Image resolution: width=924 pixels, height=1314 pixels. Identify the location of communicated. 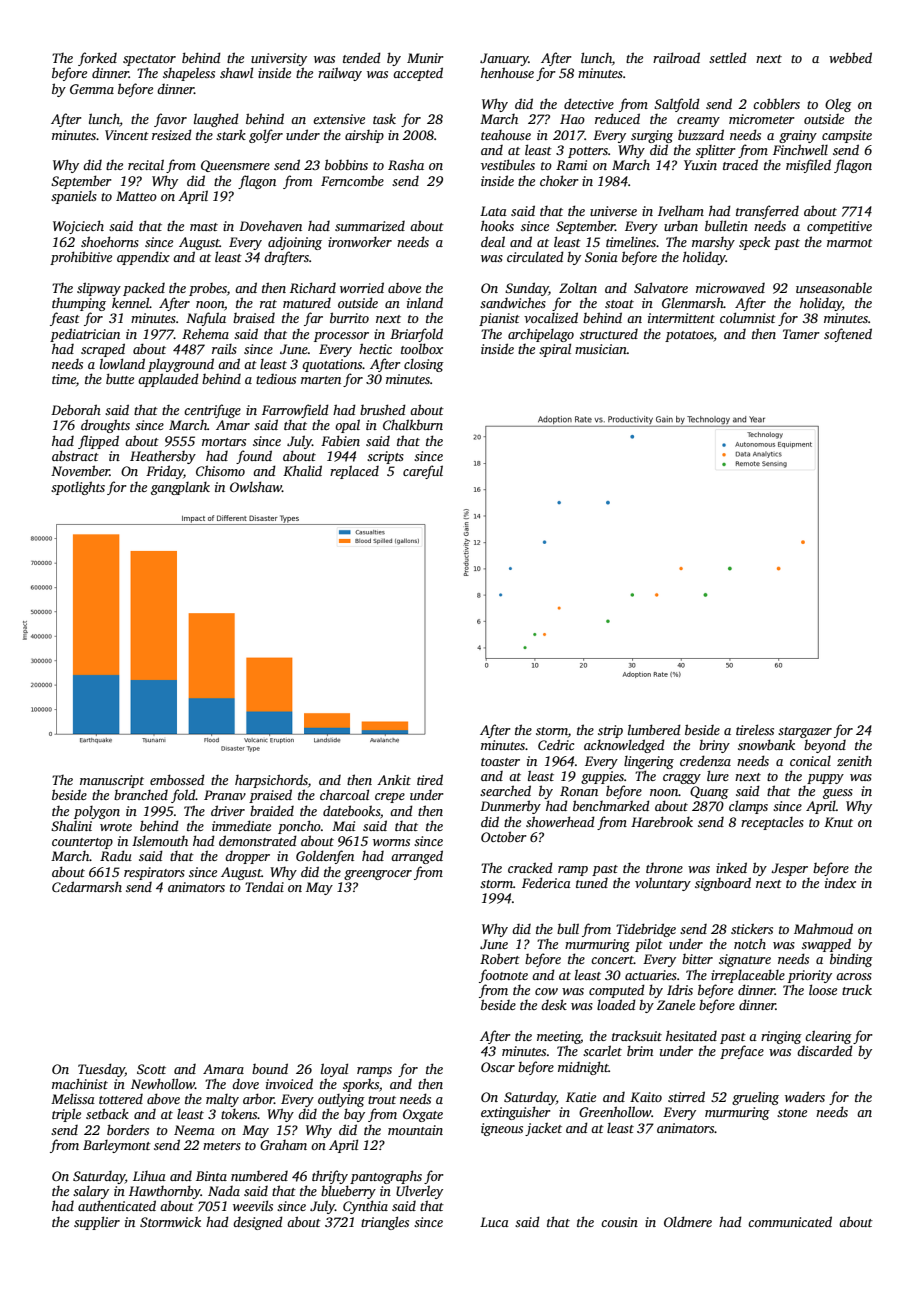
(790, 1221).
